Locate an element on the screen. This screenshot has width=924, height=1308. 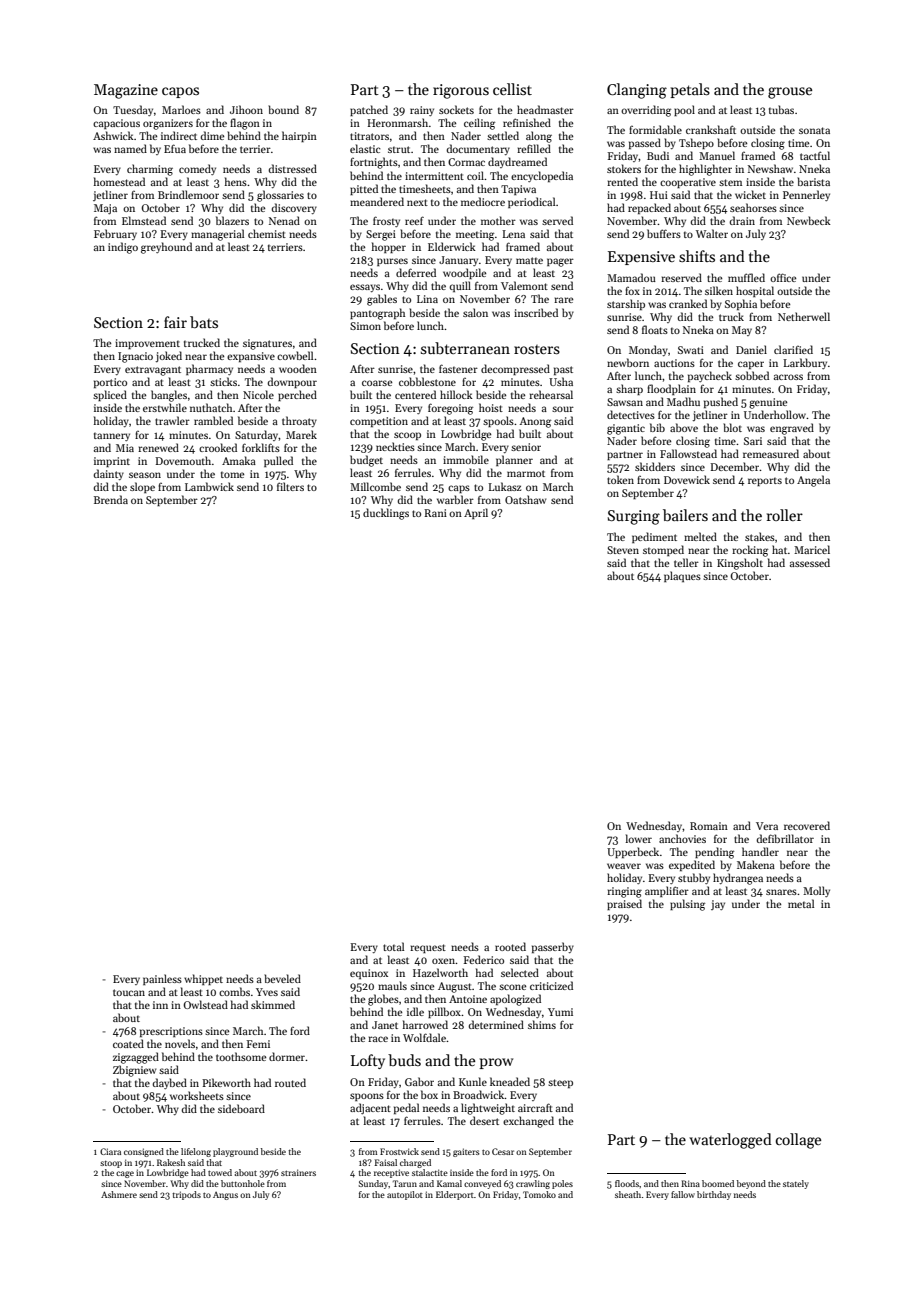
stoop is located at coordinates (111, 1164).
